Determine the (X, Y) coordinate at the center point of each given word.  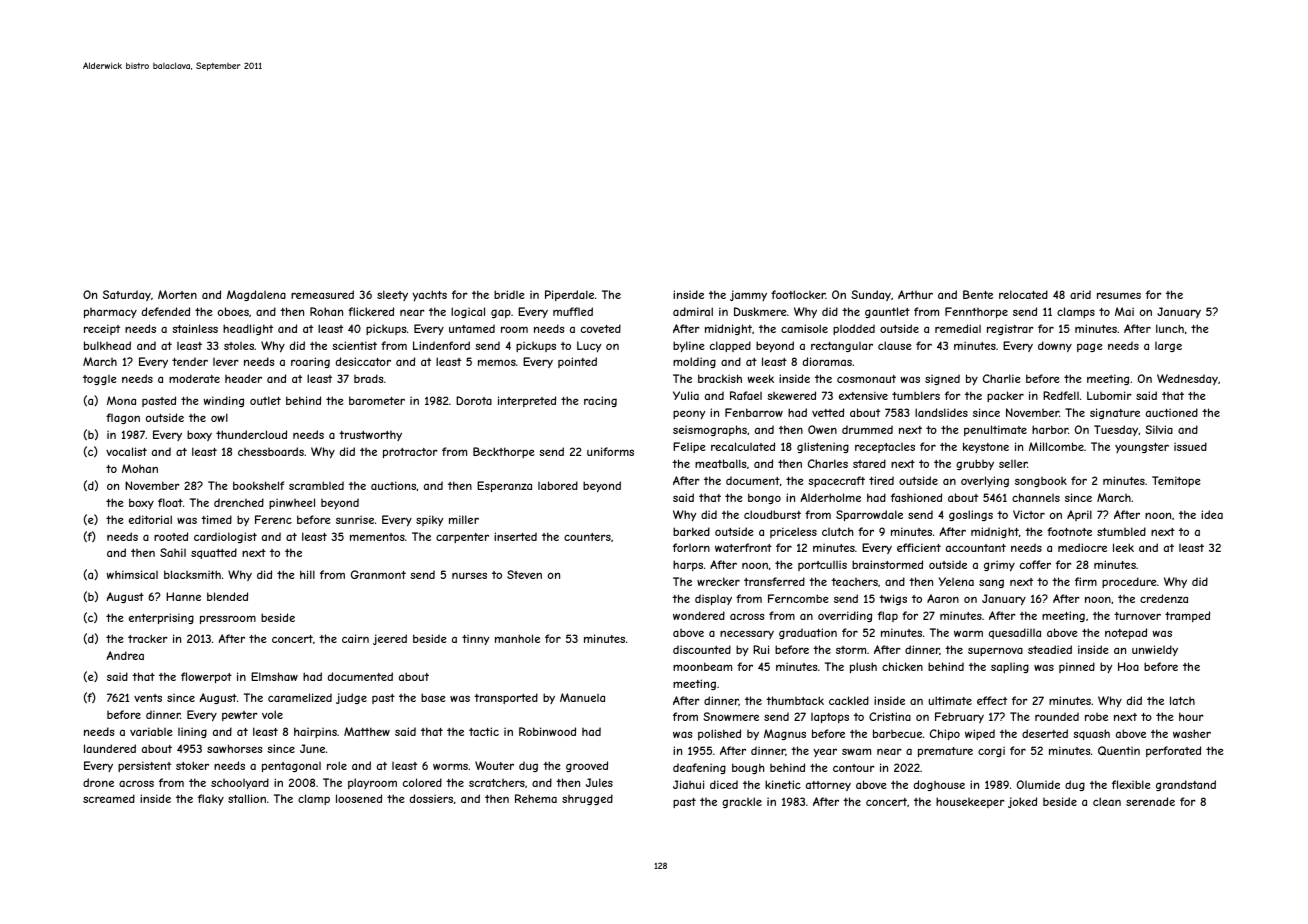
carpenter (462, 538)
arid (1080, 294)
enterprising (161, 618)
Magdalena (256, 295)
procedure (1129, 582)
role (337, 765)
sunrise (355, 519)
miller (464, 519)
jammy (748, 295)
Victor (1029, 514)
